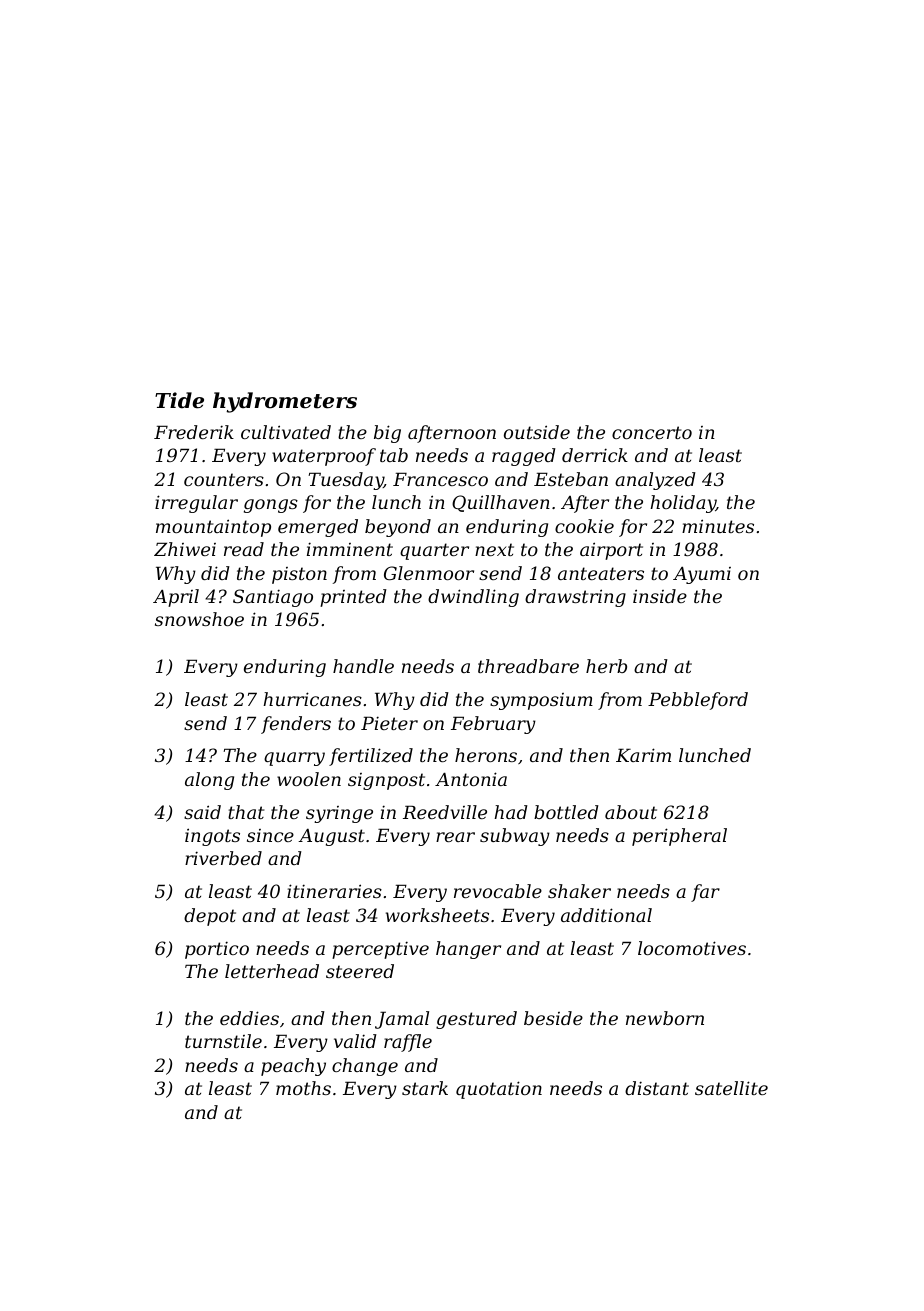 The image size is (924, 1311). Describe the element at coordinates (389, 723) in the image. I see `Pieter` at that location.
